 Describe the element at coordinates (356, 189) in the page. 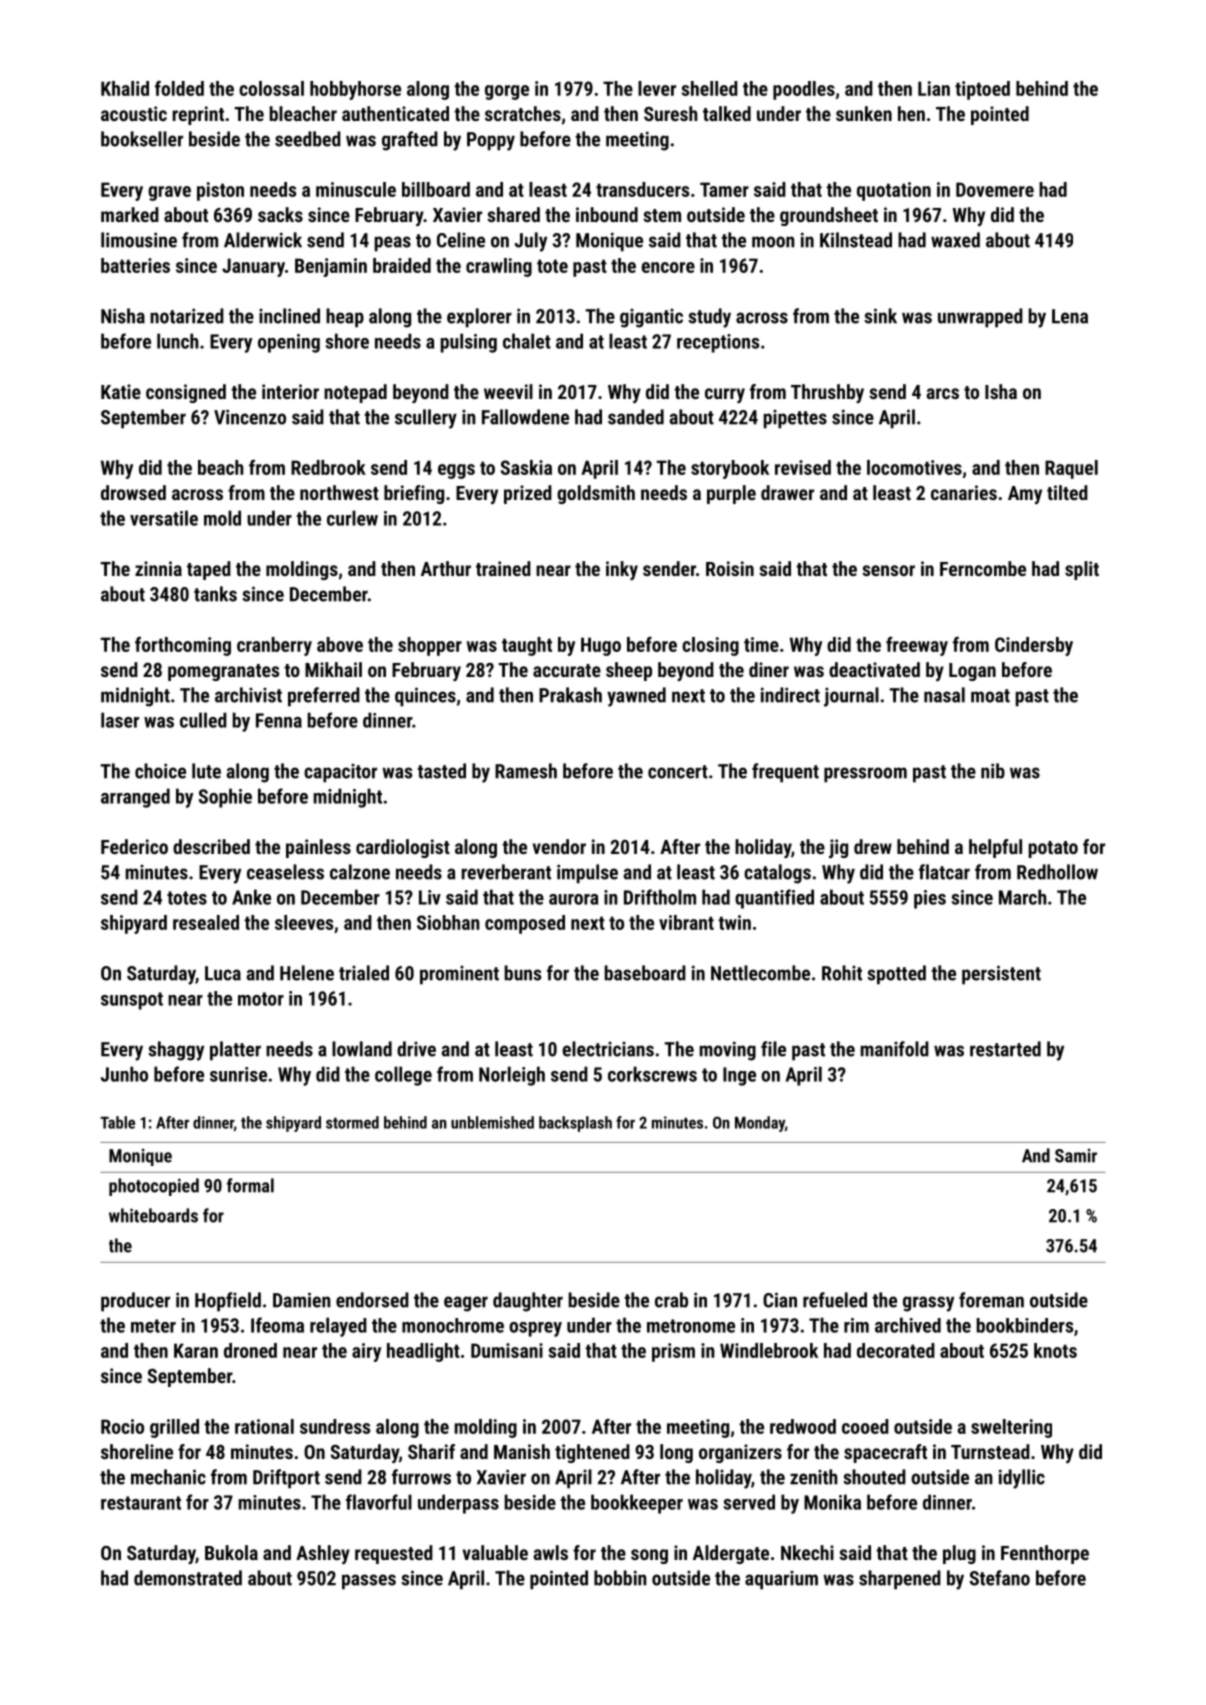

I see `minuscule` at that location.
